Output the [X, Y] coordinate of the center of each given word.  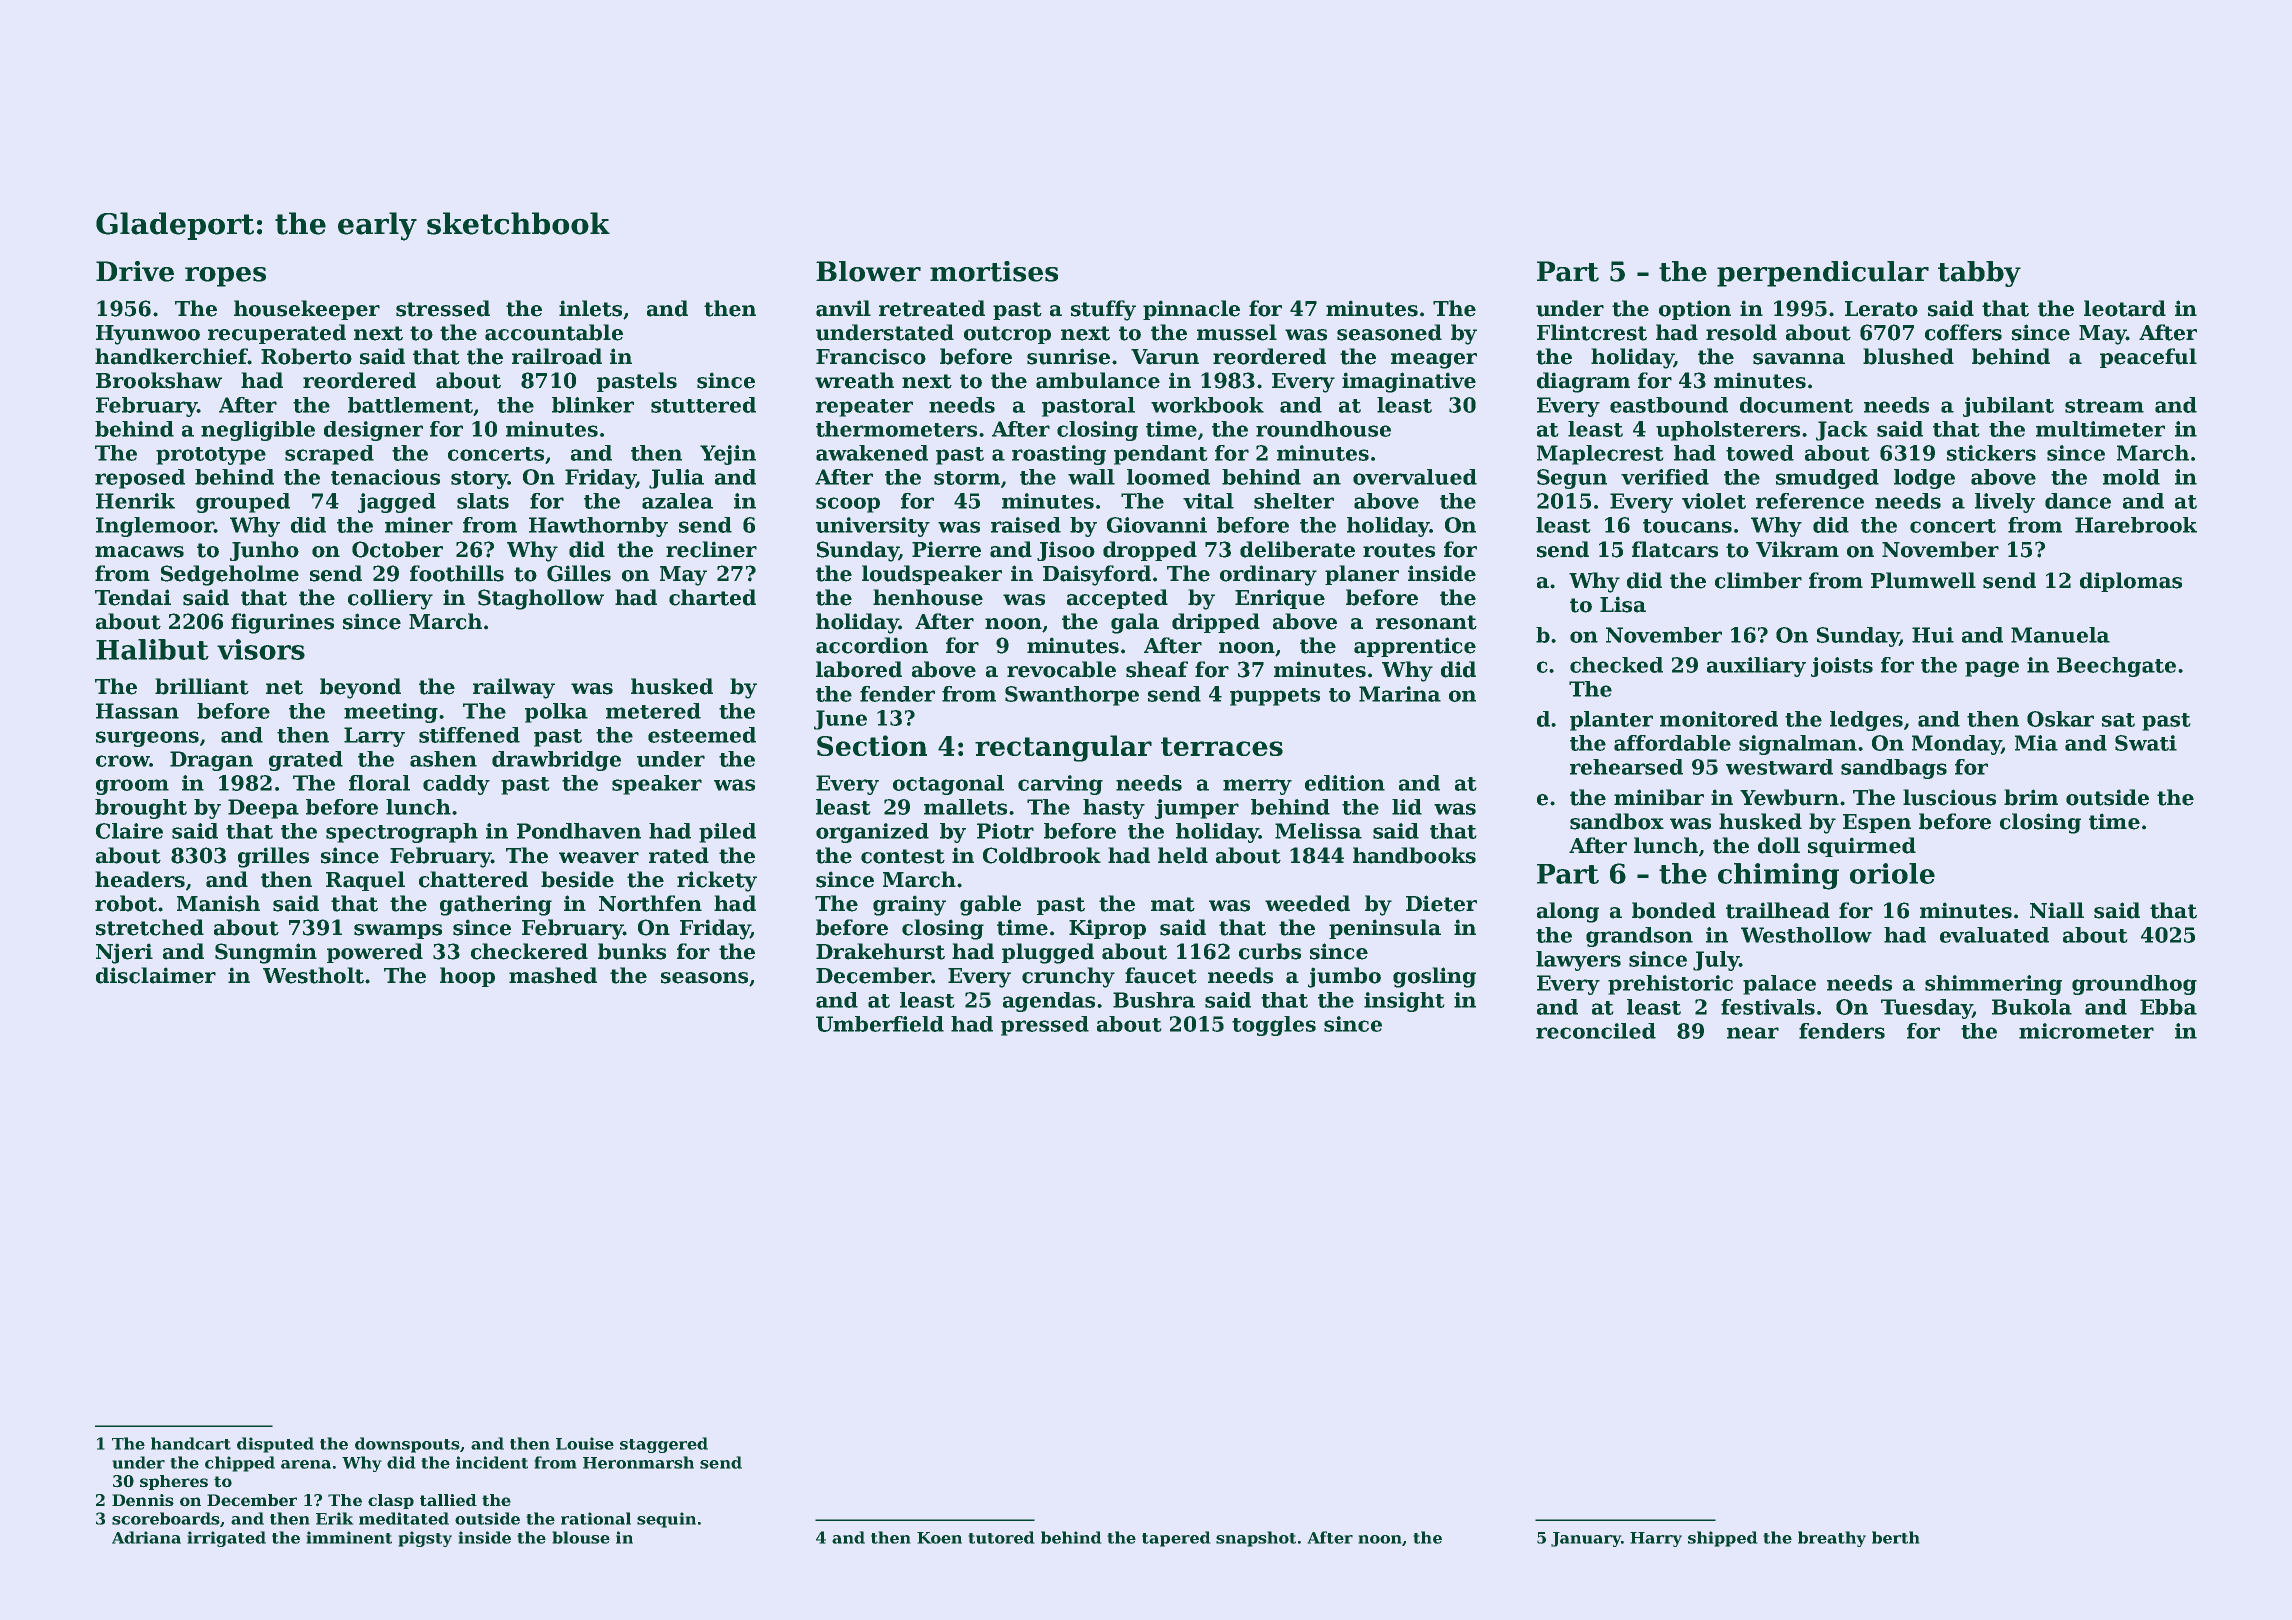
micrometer [2086, 1031]
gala [1135, 623]
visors [261, 649]
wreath [854, 380]
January [1586, 1539]
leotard [2125, 308]
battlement [410, 405]
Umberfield [880, 1024]
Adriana [146, 1537]
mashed [553, 975]
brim [2031, 797]
